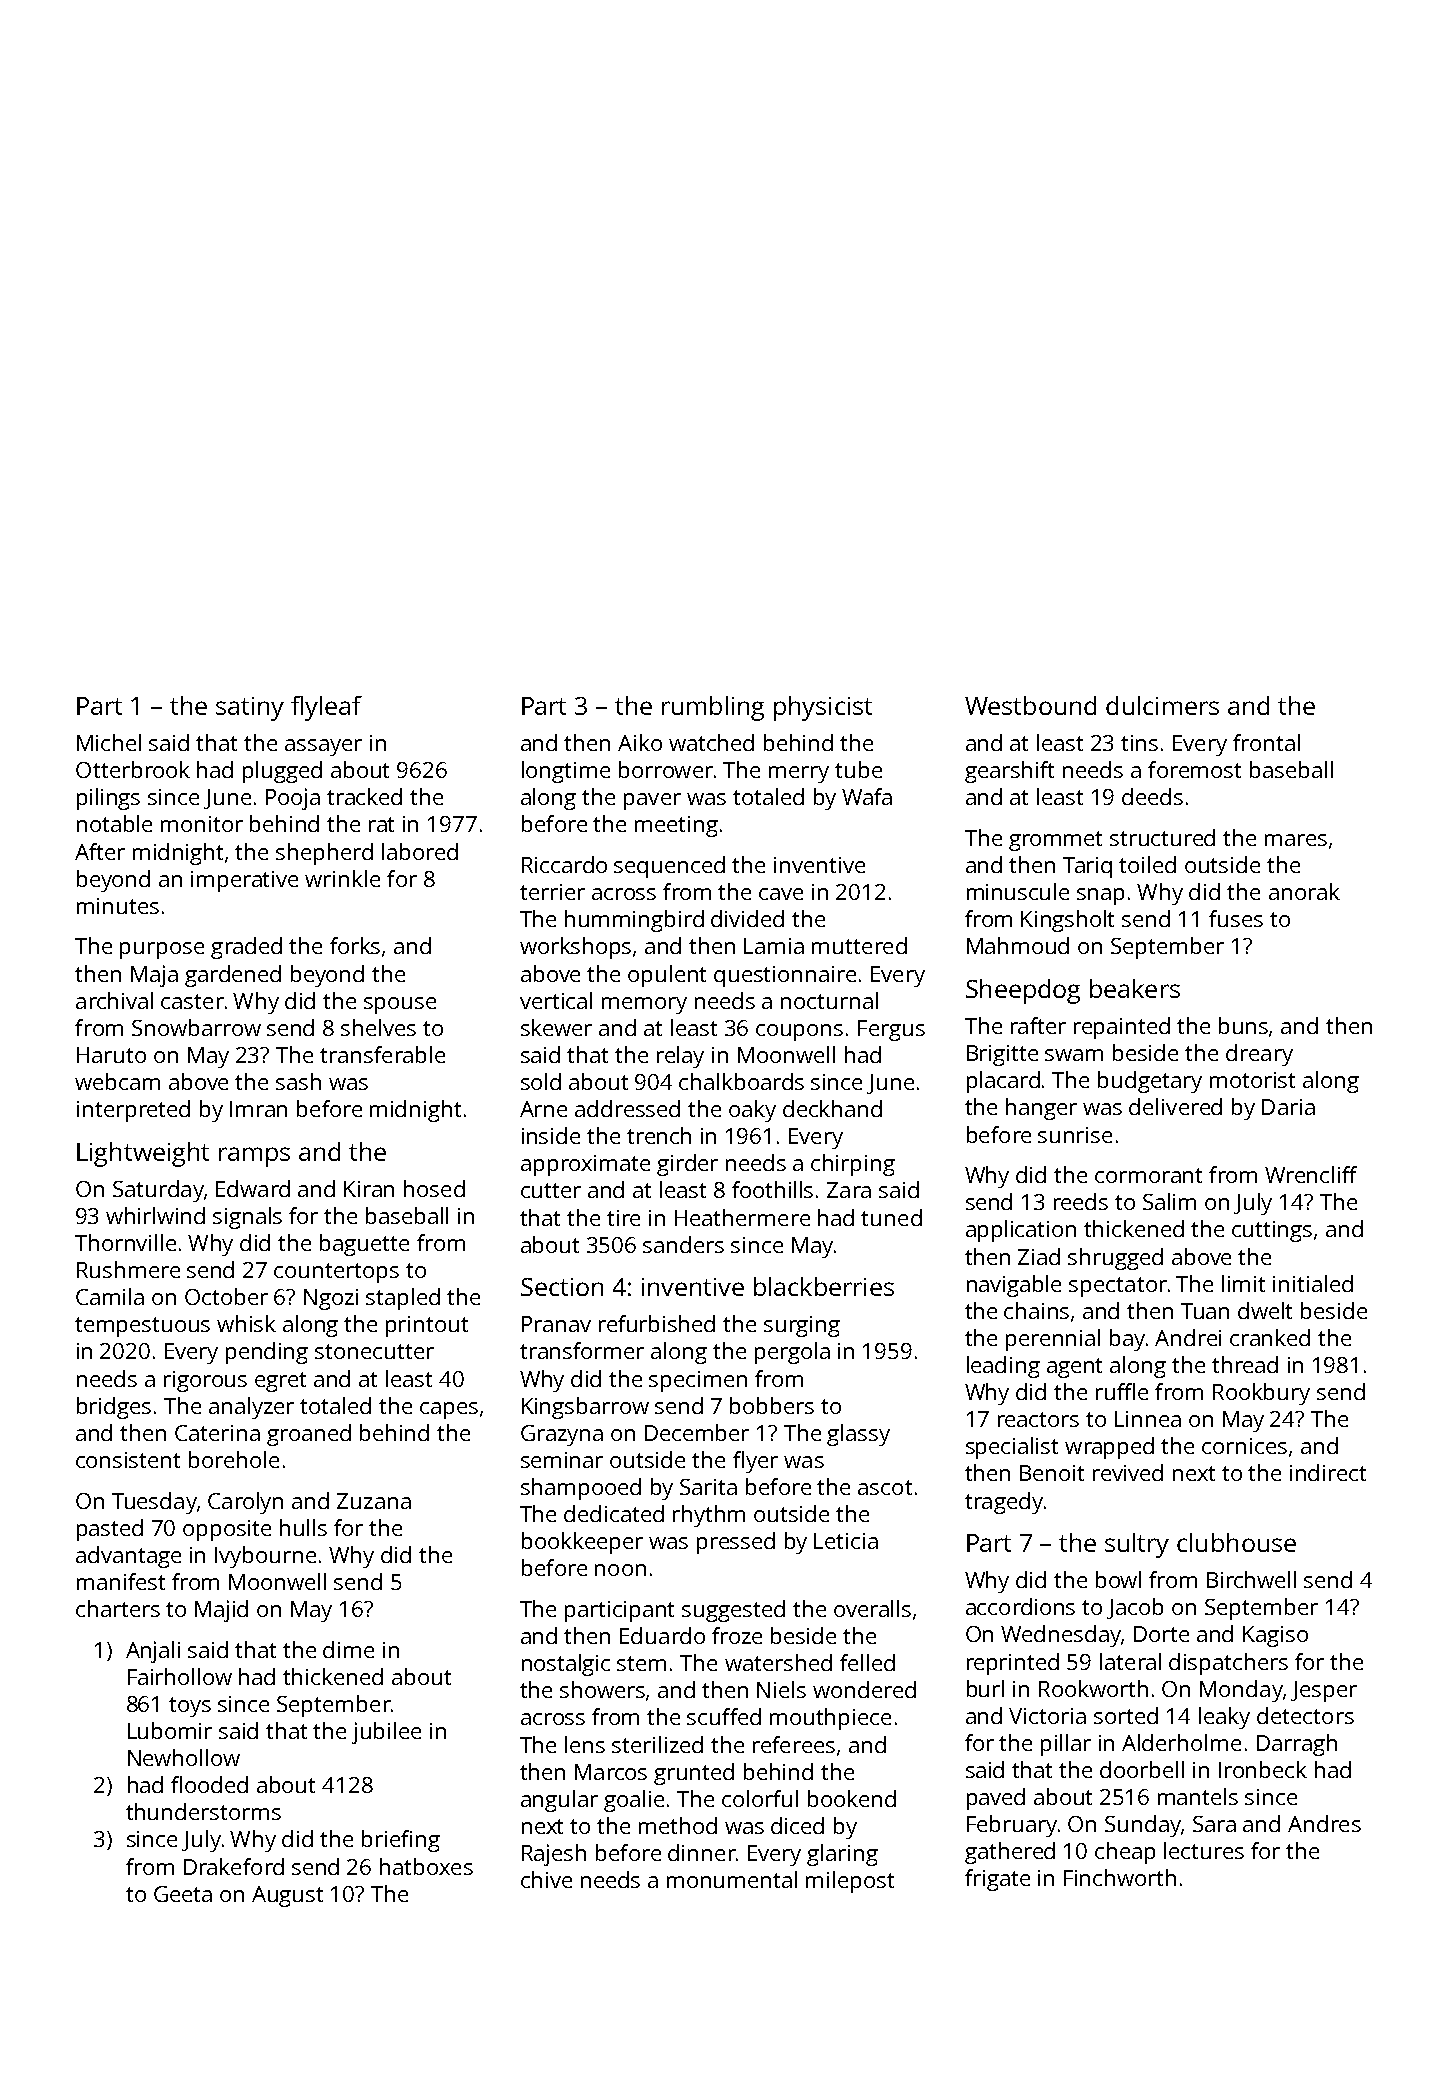 Image resolution: width=1450 pixels, height=2100 pixels. What do you see at coordinates (114, 823) in the screenshot?
I see `notable` at bounding box center [114, 823].
